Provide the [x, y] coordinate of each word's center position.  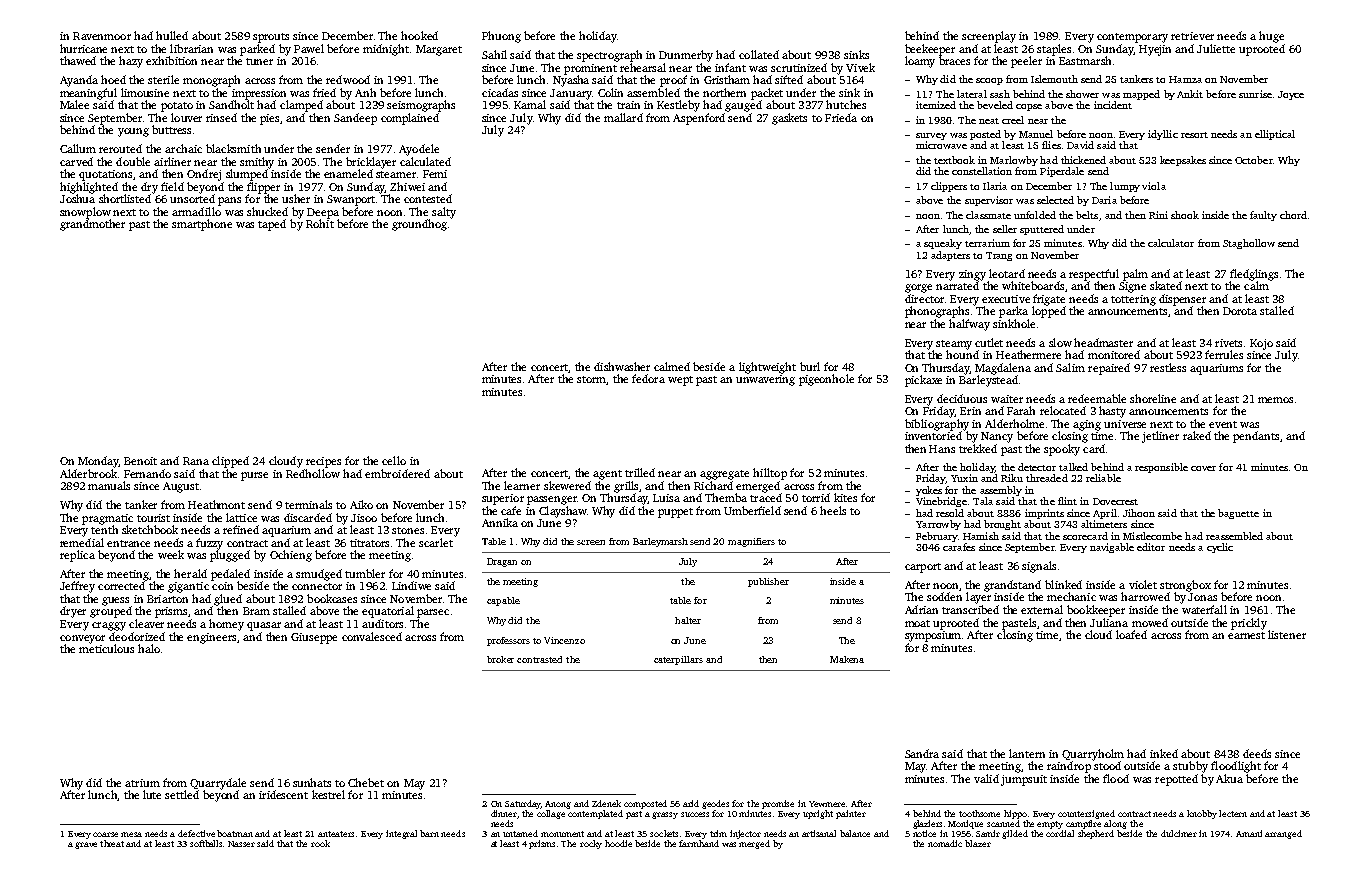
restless [1168, 367]
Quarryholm [1093, 755]
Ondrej [204, 175]
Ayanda [79, 81]
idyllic [1163, 135]
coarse [105, 834]
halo [149, 648]
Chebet [366, 782]
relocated [1063, 410]
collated [759, 54]
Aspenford [699, 119]
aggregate [724, 475]
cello [394, 460]
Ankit [1190, 94]
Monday [98, 462]
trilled [640, 472]
